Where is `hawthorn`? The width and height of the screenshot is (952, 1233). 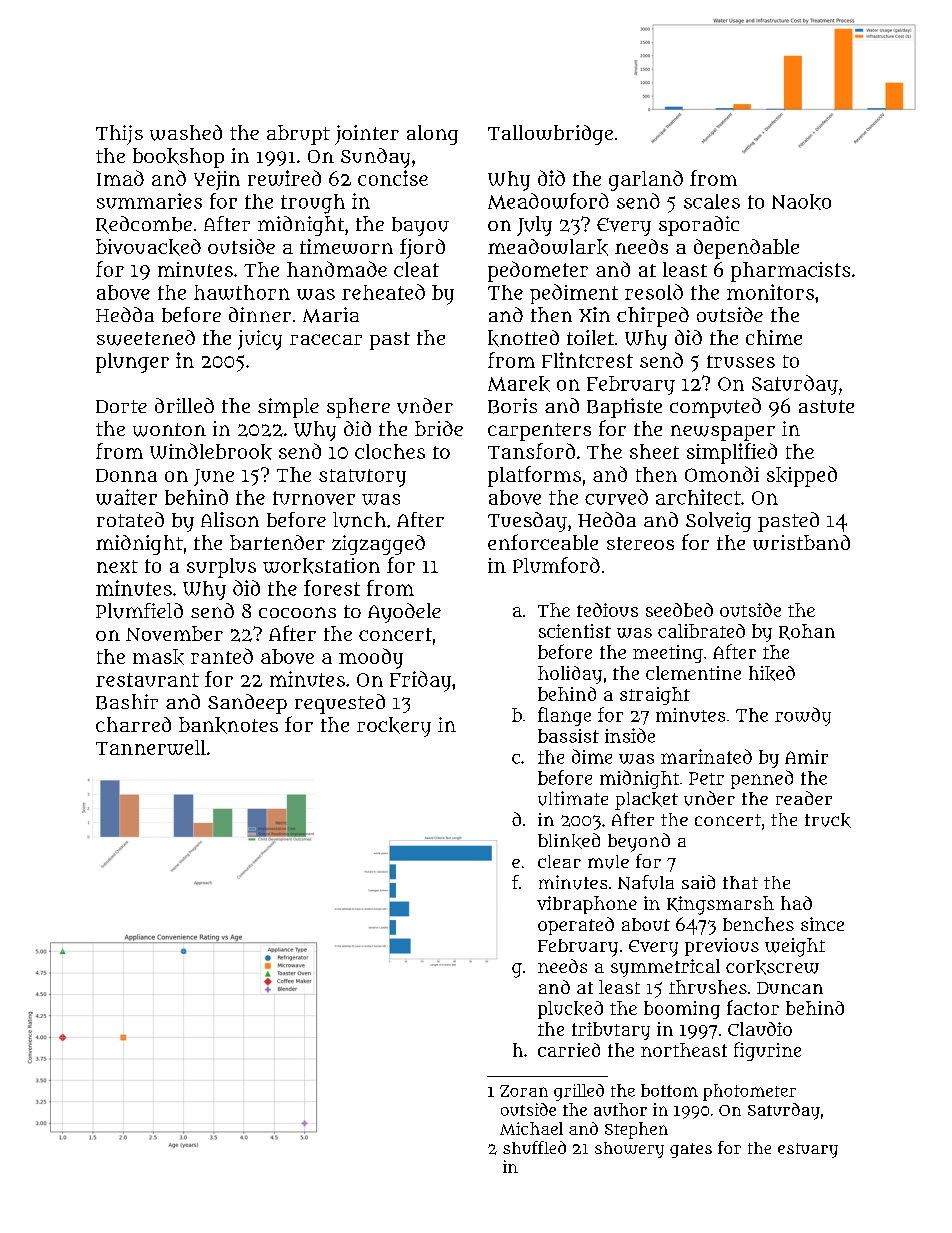
hawthorn is located at coordinates (242, 292).
